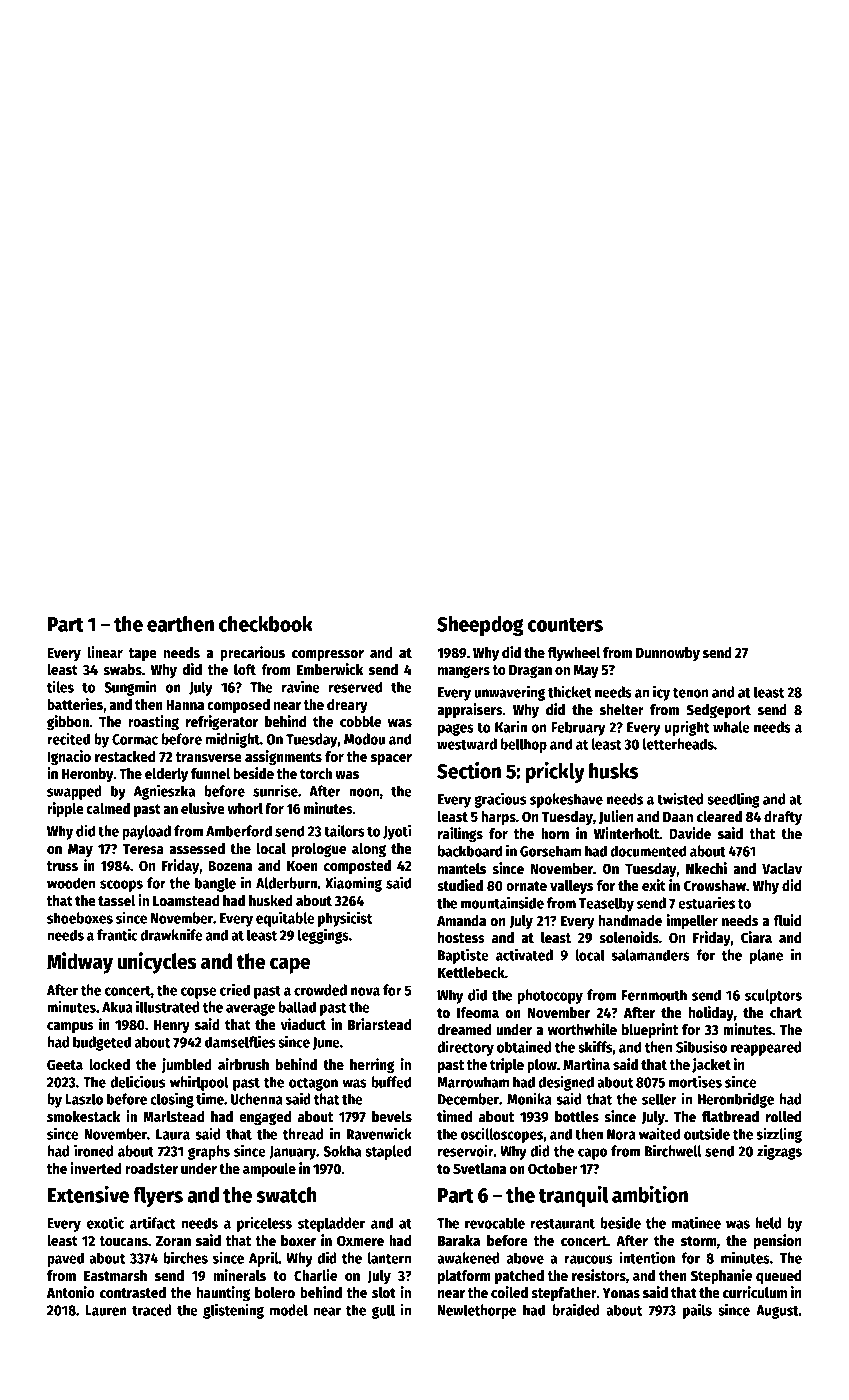 The image size is (849, 1400). I want to click on oscilloscopes, so click(502, 1135).
